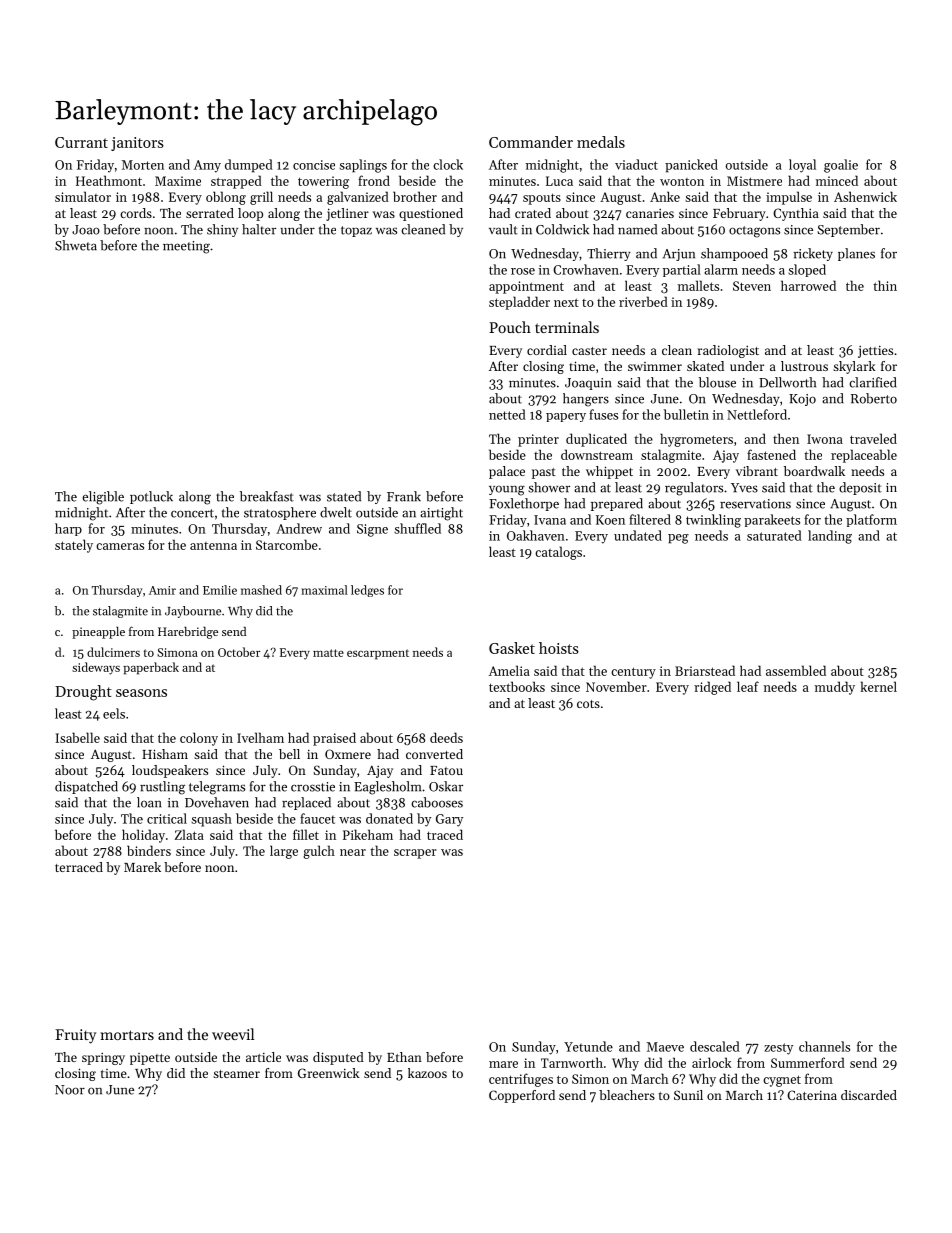 The width and height of the page is (952, 1233). Describe the element at coordinates (363, 166) in the page. I see `saplings` at that location.
